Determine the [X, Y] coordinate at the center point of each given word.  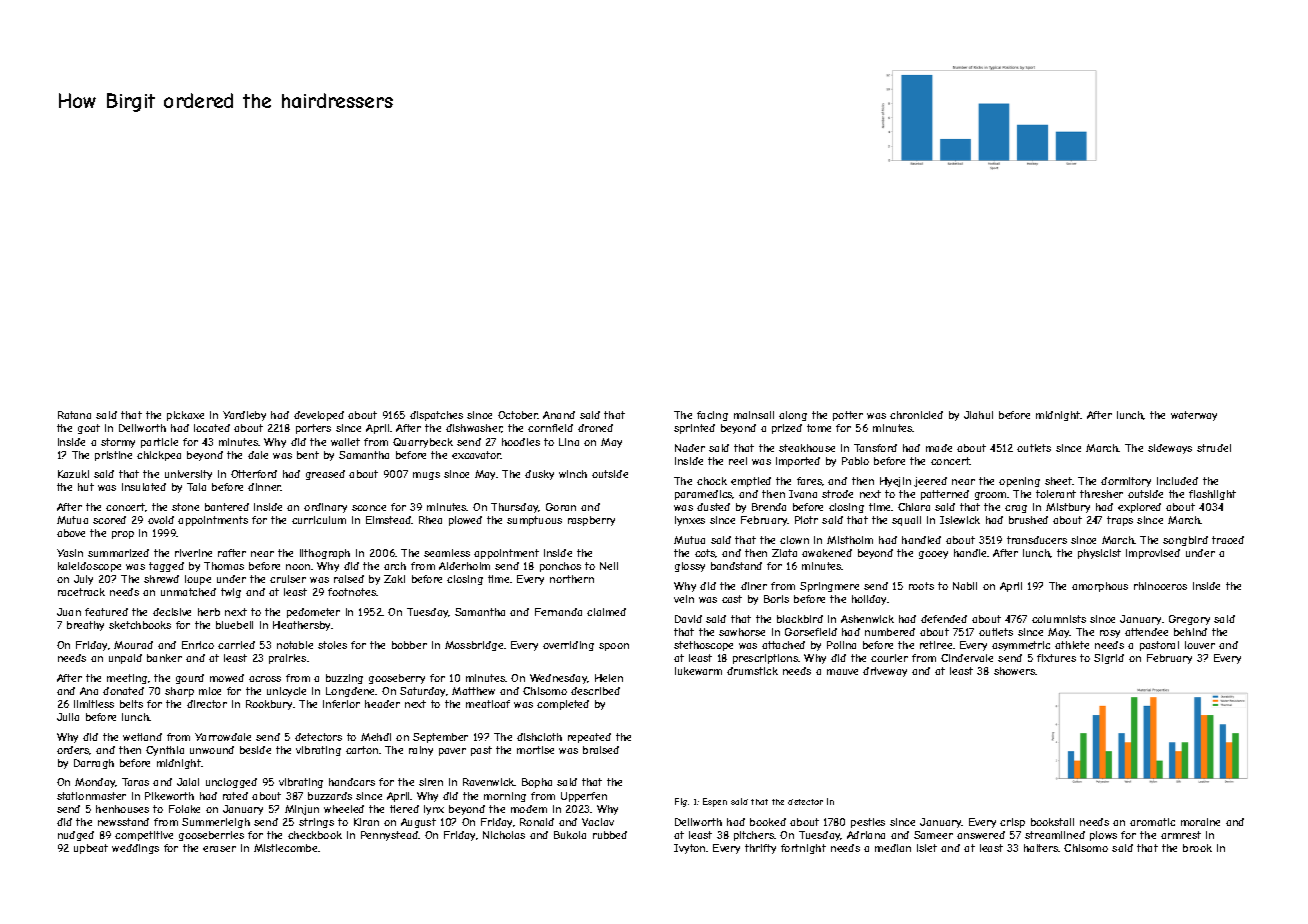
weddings [135, 849]
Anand [559, 415]
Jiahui [978, 415]
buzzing [344, 679]
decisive [172, 612]
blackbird [800, 619]
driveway [885, 672]
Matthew [473, 691]
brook [1197, 848]
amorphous [1100, 587]
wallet [345, 442]
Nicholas [504, 835]
